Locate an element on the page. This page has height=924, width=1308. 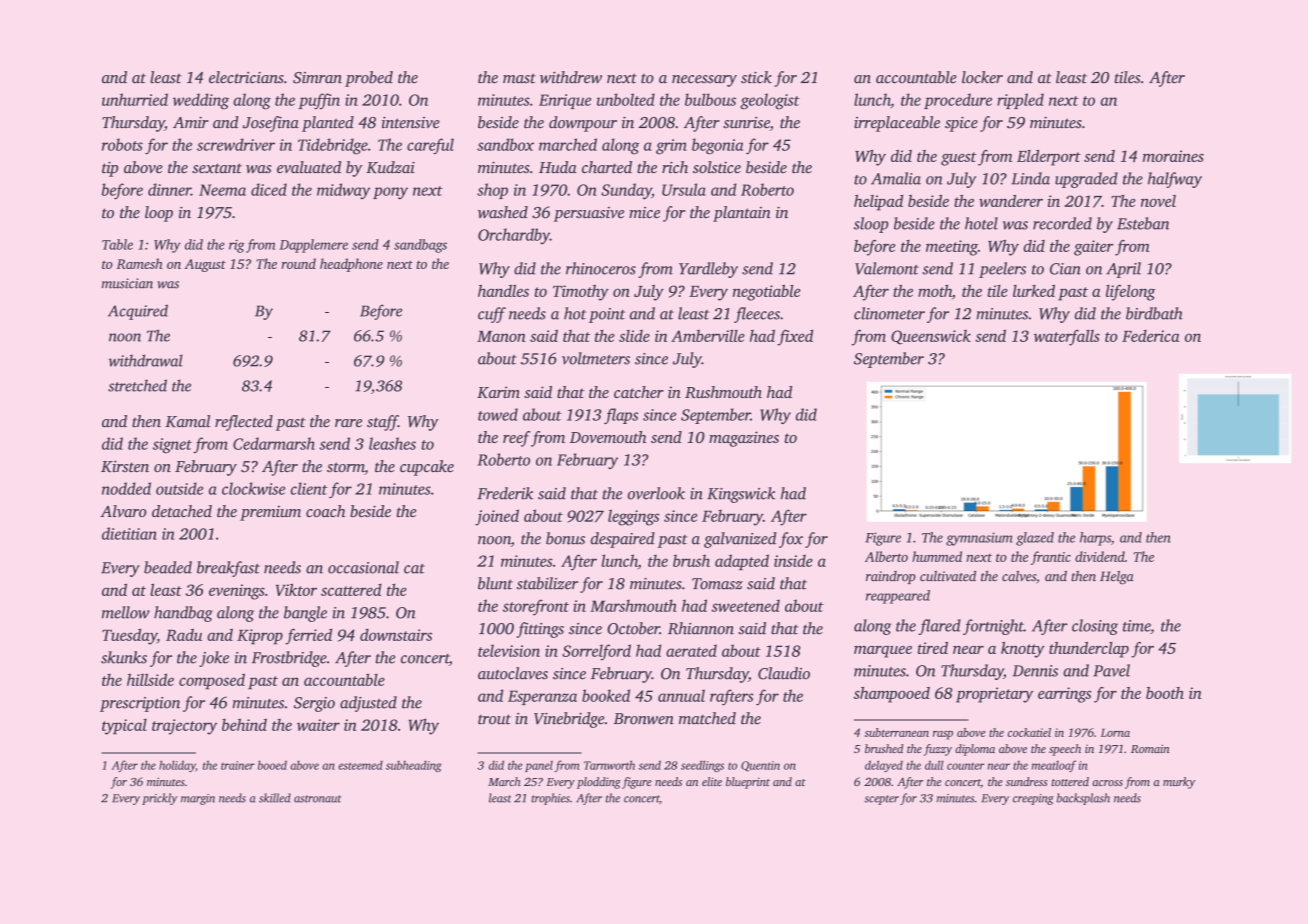
downstairs is located at coordinates (396, 635).
